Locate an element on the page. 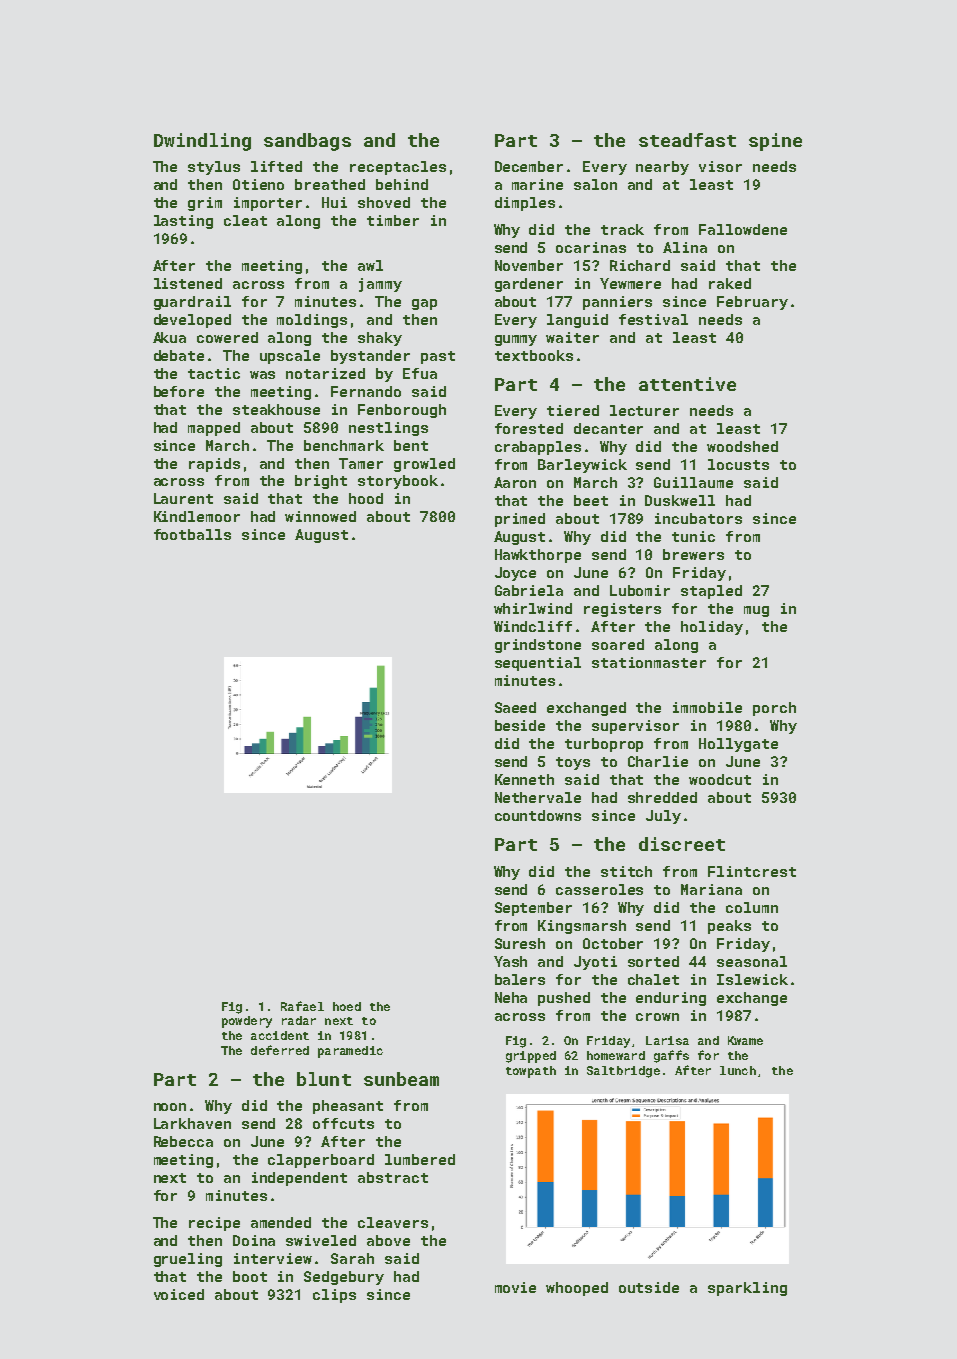 This document has height=1359, width=957. Yash is located at coordinates (510, 961).
